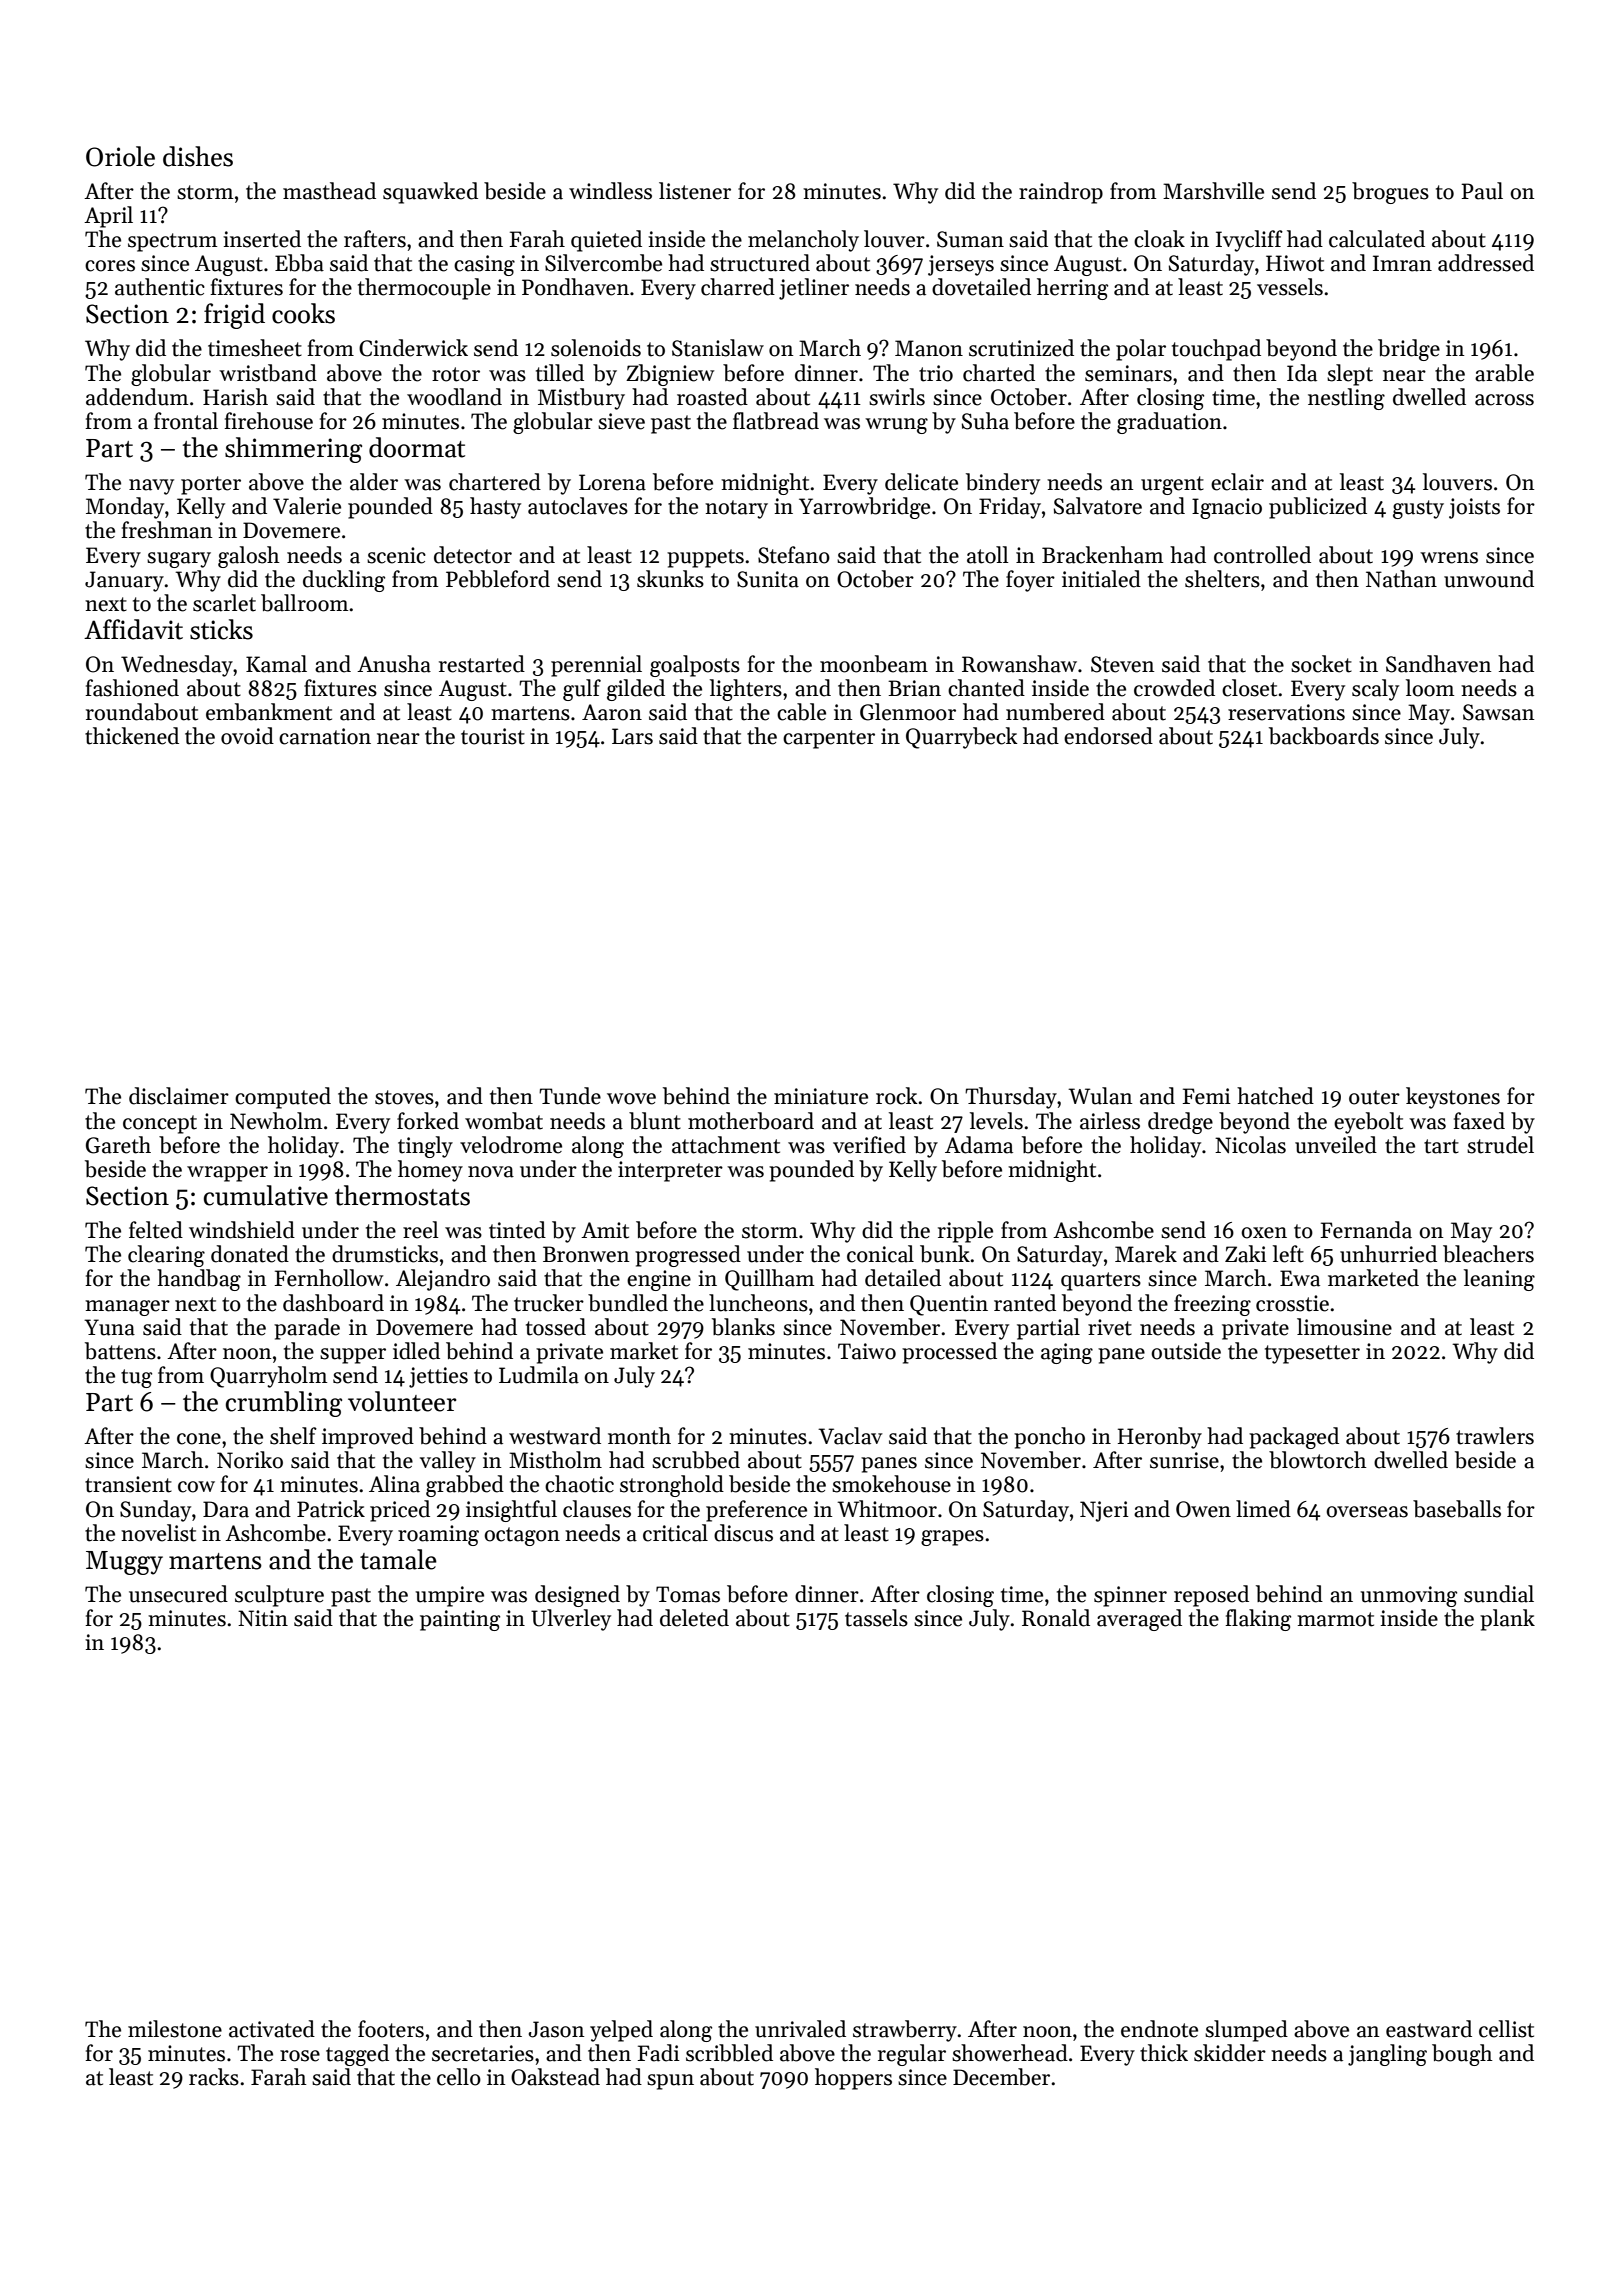 The image size is (1620, 2292). I want to click on squawked, so click(430, 193).
